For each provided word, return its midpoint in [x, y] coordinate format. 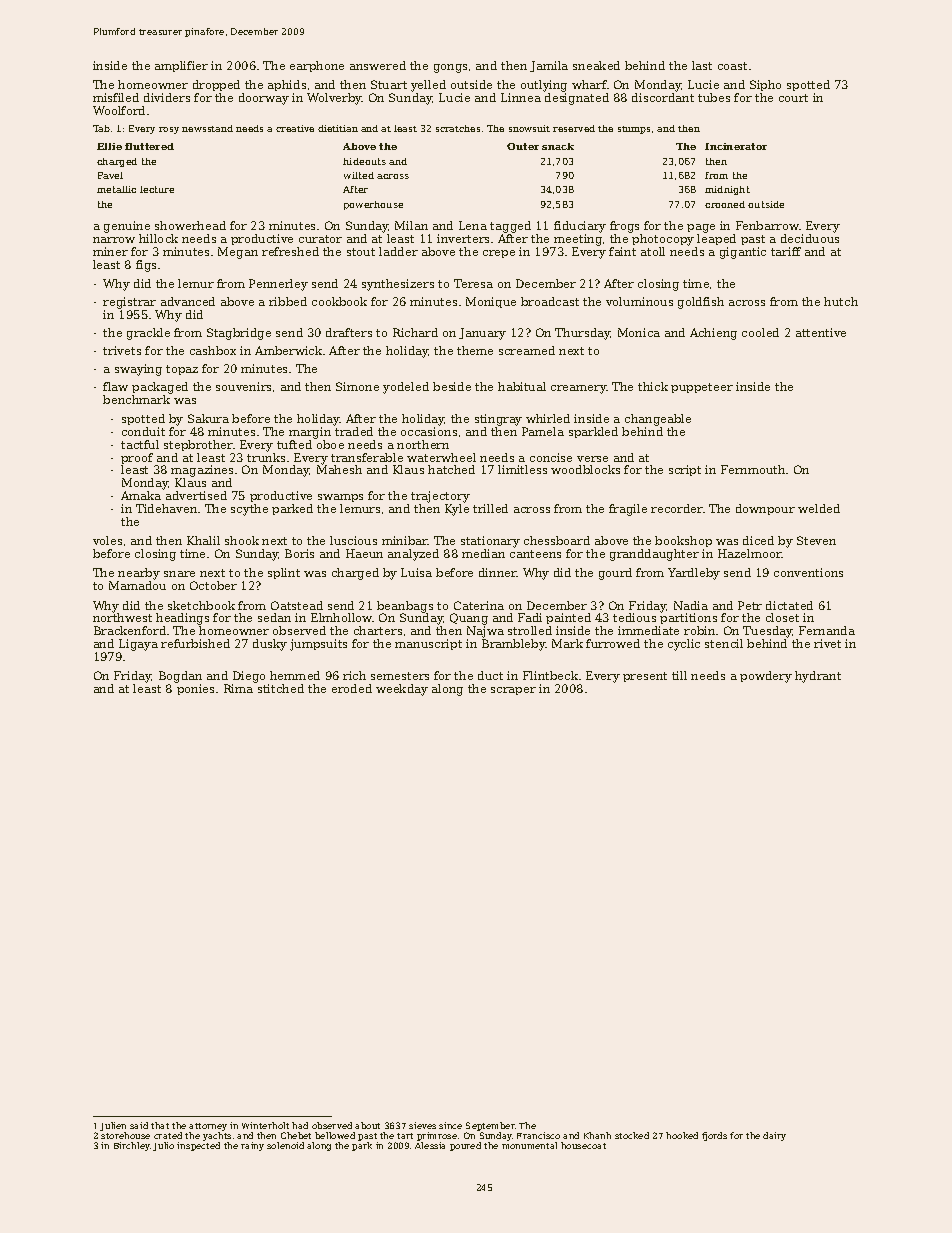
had [300, 1125]
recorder [677, 508]
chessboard [557, 540]
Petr [750, 605]
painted [568, 618]
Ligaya [138, 645]
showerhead [190, 225]
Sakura [208, 418]
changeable [658, 420]
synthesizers [398, 285]
